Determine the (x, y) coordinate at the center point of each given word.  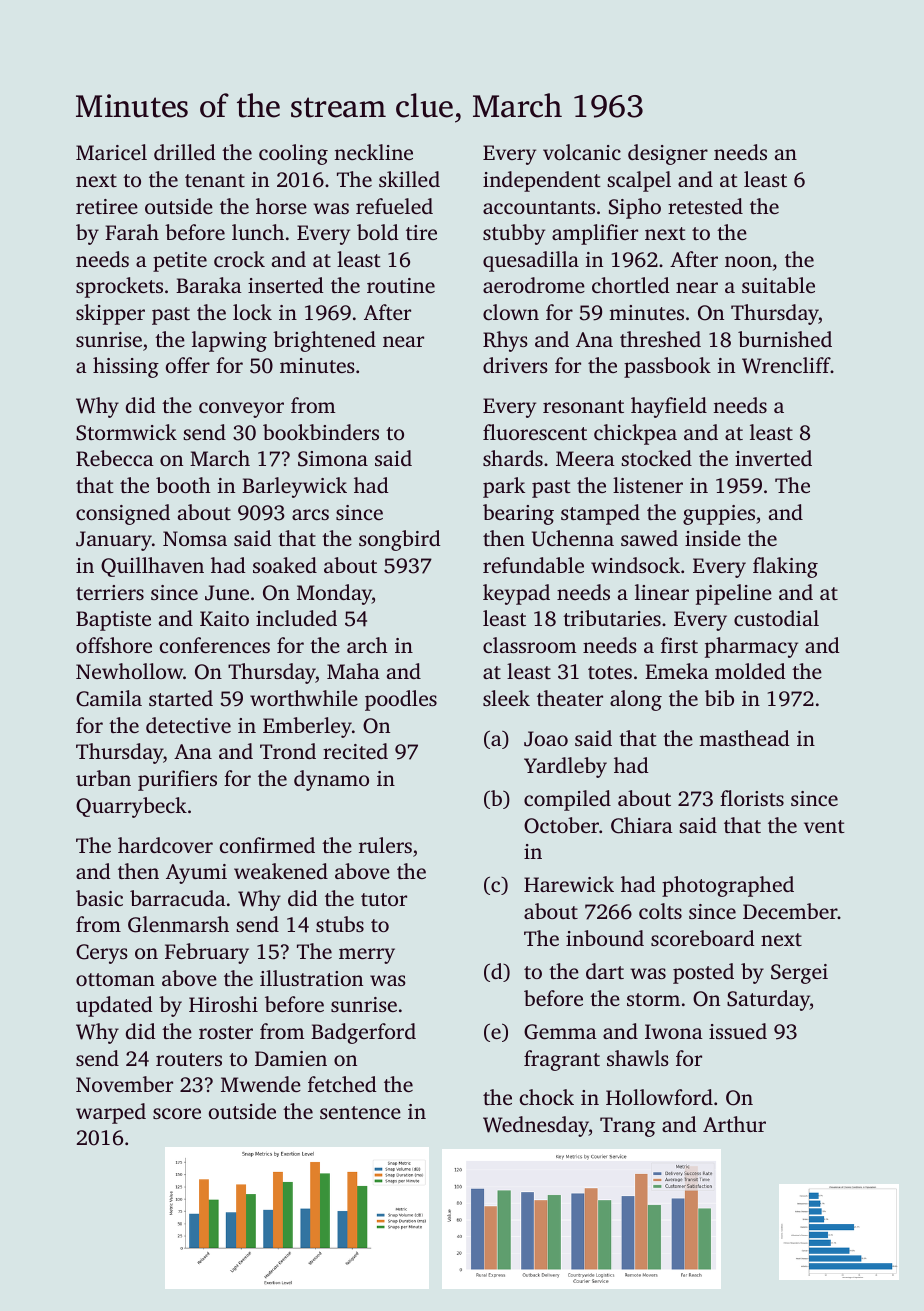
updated (114, 1006)
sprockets (119, 287)
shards (513, 458)
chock (547, 1097)
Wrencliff (786, 365)
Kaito (224, 618)
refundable (533, 565)
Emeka (677, 671)
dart (605, 971)
